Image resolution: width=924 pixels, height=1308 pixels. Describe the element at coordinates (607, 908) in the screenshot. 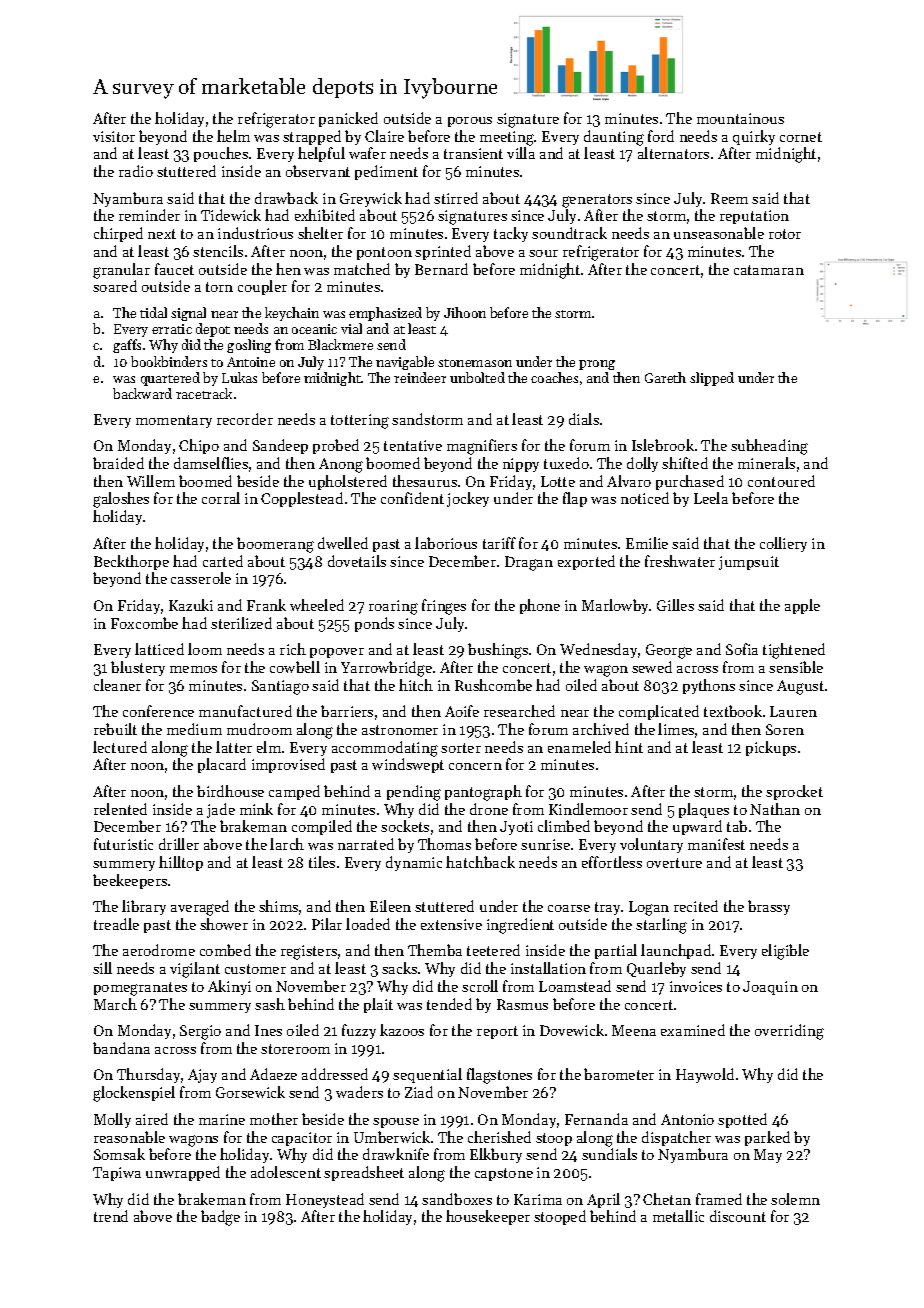

I see `tray` at that location.
